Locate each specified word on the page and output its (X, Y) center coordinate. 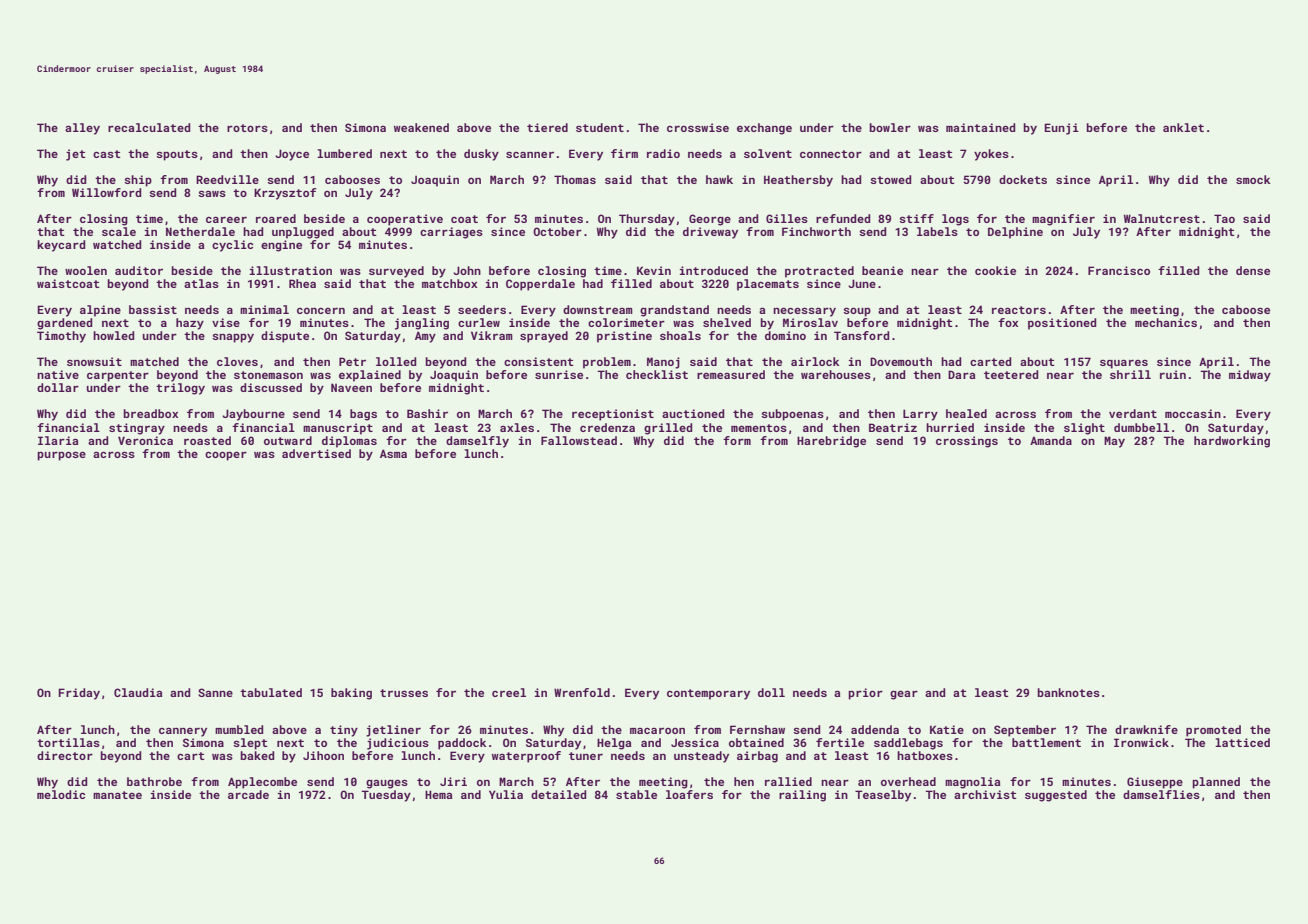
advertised (316, 453)
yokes (991, 155)
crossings (967, 442)
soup (857, 312)
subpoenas (792, 415)
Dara (961, 374)
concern (321, 311)
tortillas (68, 742)
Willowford (106, 192)
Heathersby (798, 181)
